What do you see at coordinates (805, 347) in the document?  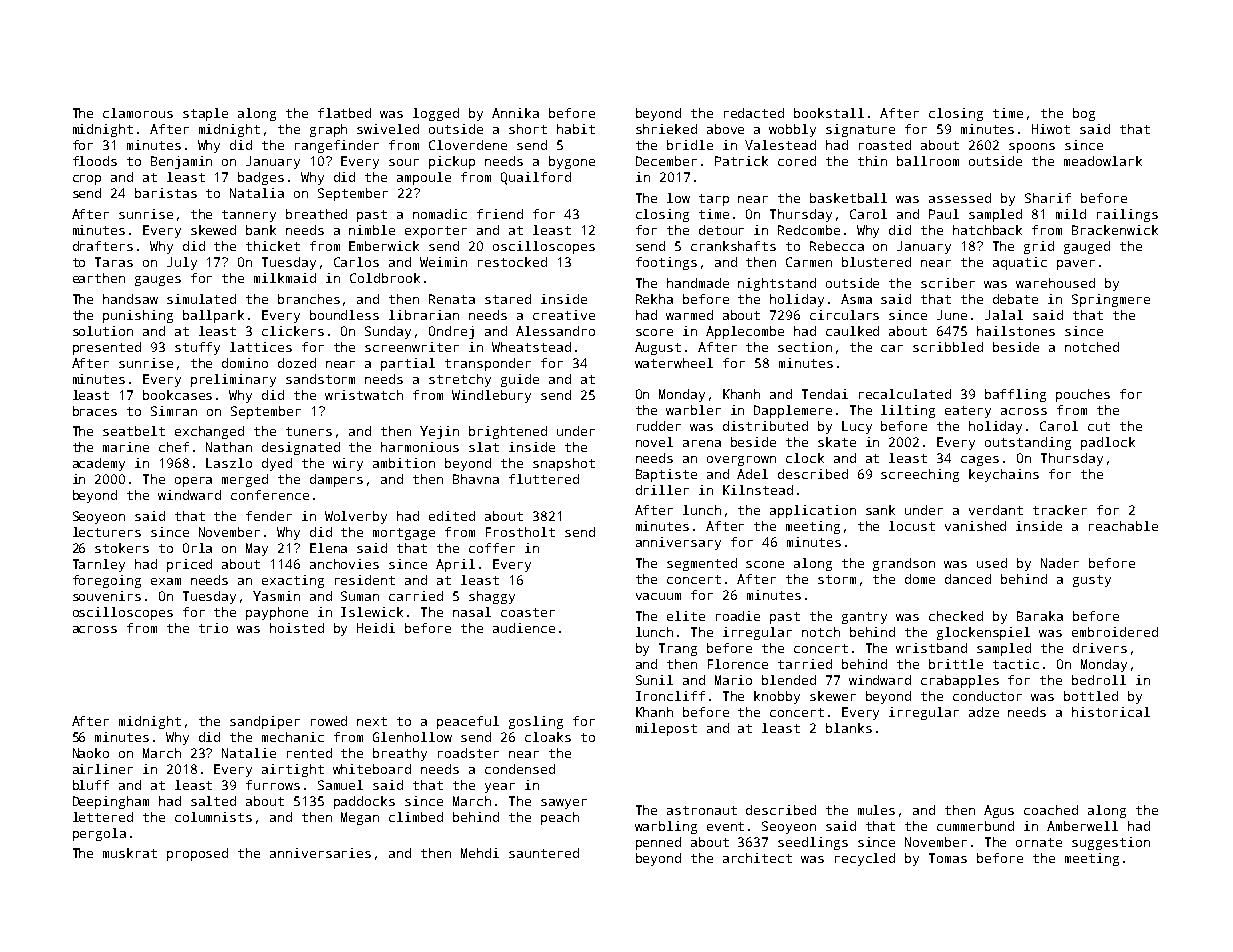 I see `section` at bounding box center [805, 347].
